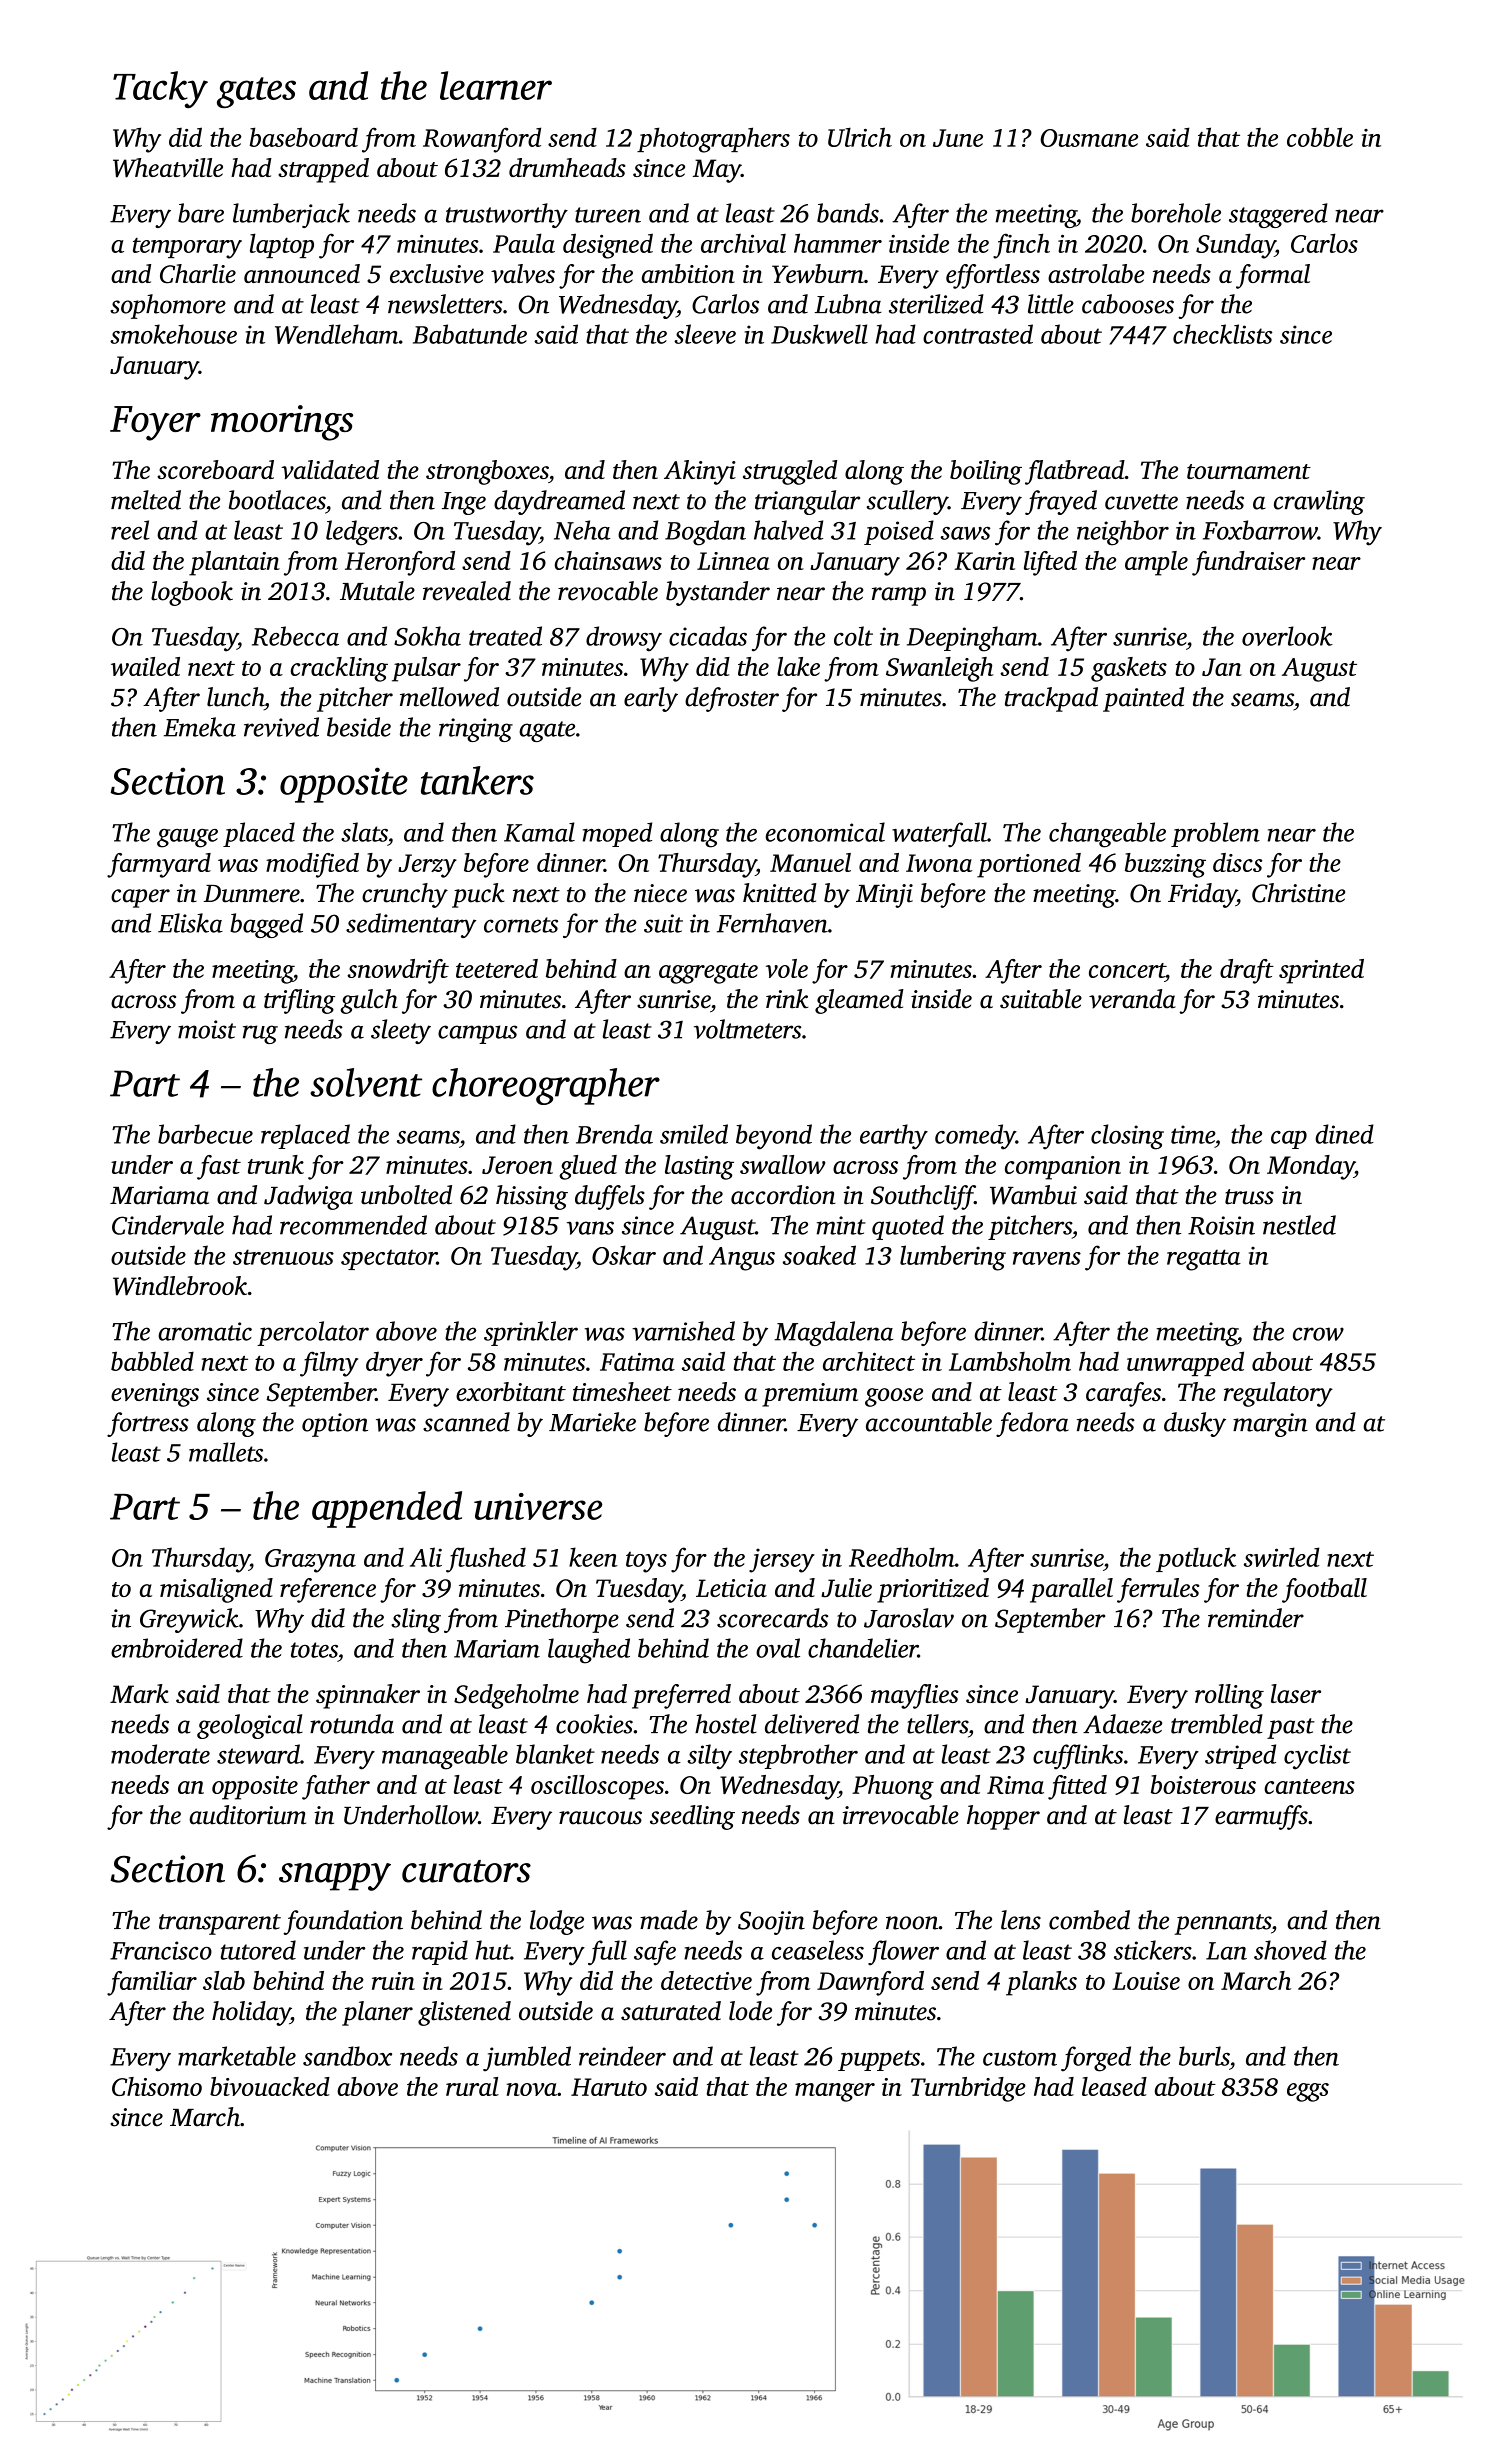 This screenshot has height=2464, width=1496. What do you see at coordinates (1291, 1728) in the screenshot?
I see `past` at bounding box center [1291, 1728].
